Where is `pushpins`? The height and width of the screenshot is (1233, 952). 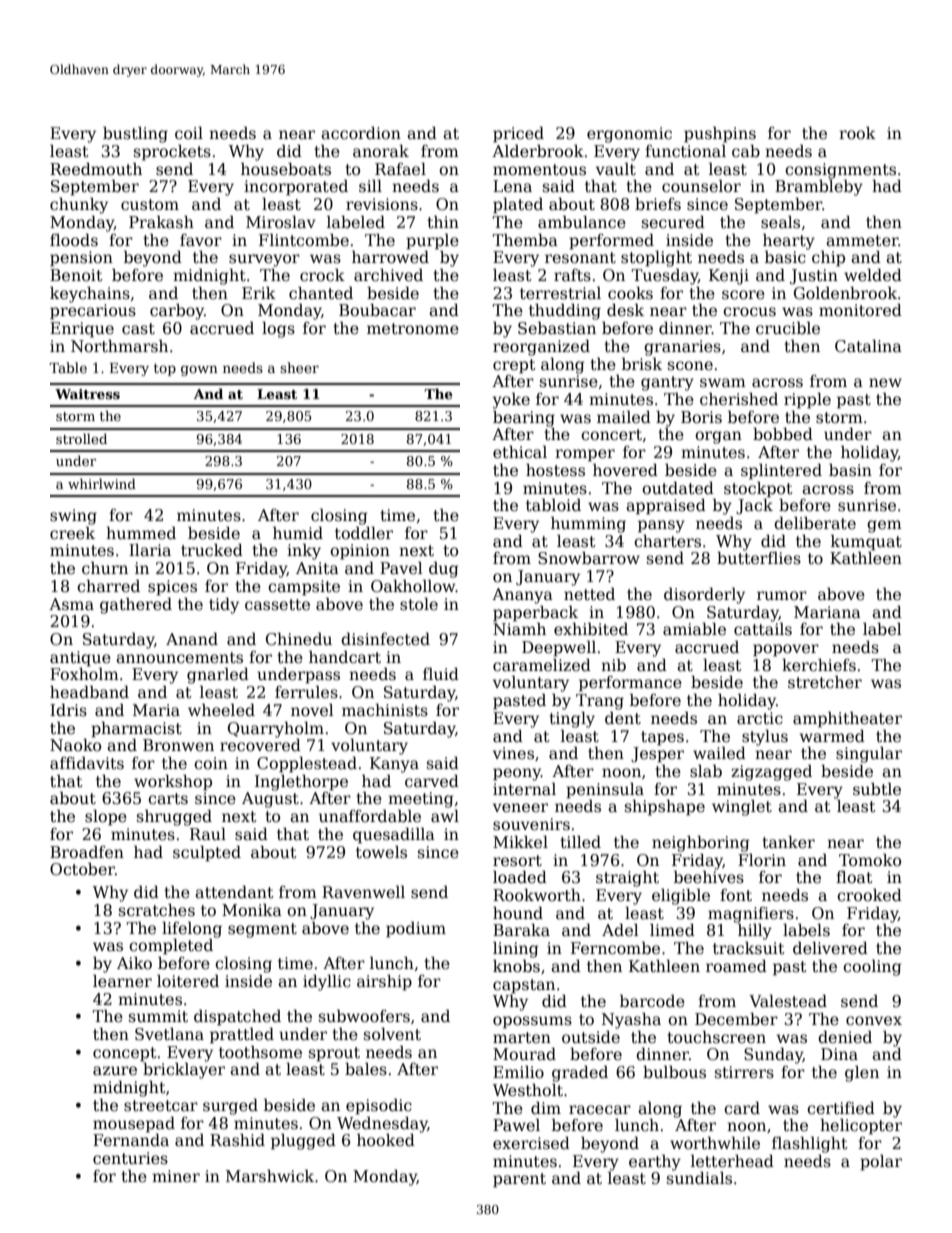
pushpins is located at coordinates (720, 134).
